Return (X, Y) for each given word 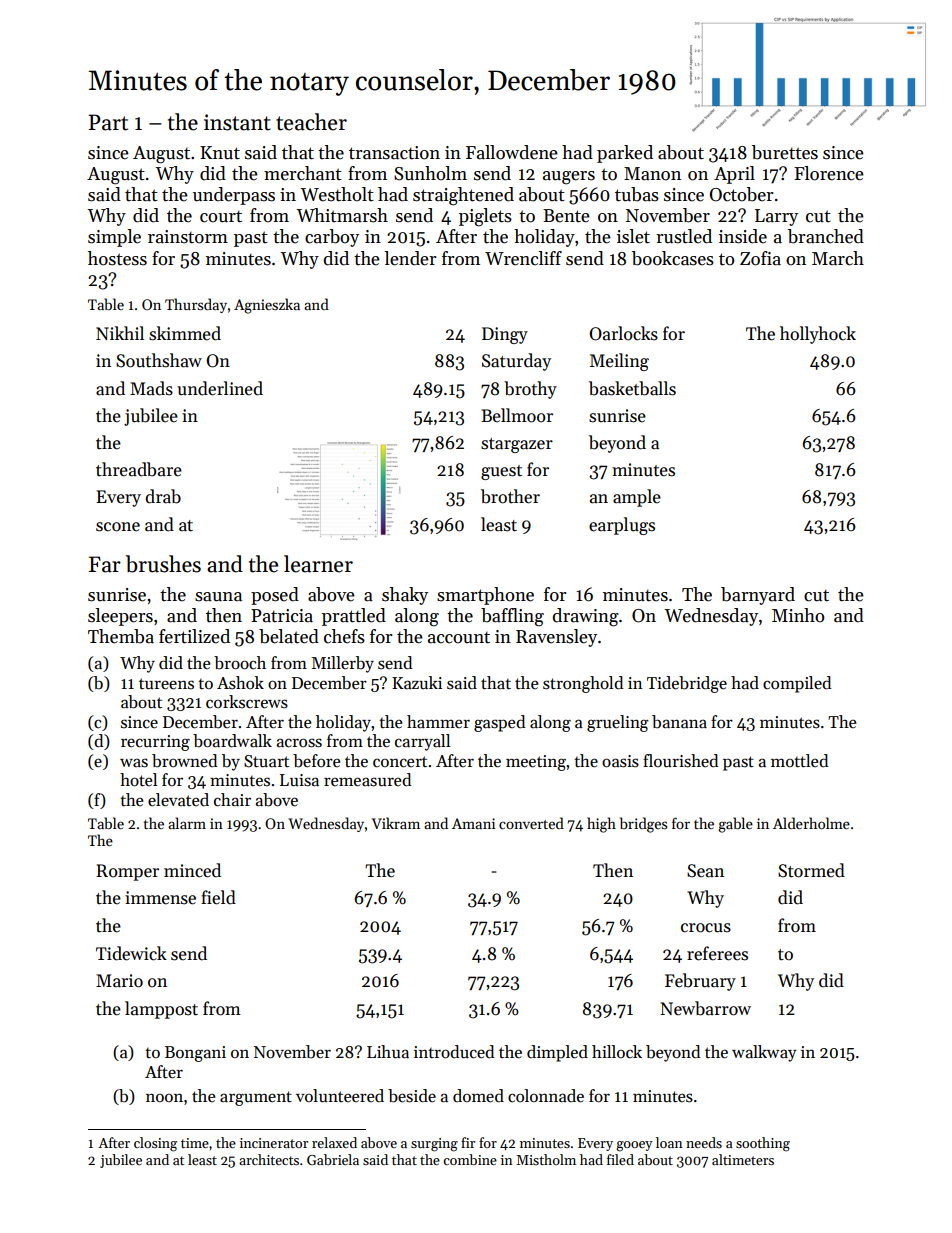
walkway (764, 1053)
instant (237, 122)
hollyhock (818, 335)
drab (163, 496)
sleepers (120, 617)
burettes (785, 152)
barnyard (758, 596)
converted (531, 823)
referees (717, 953)
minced (192, 870)
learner (318, 564)
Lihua (388, 1052)
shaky (405, 596)
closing (155, 1144)
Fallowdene (512, 152)
